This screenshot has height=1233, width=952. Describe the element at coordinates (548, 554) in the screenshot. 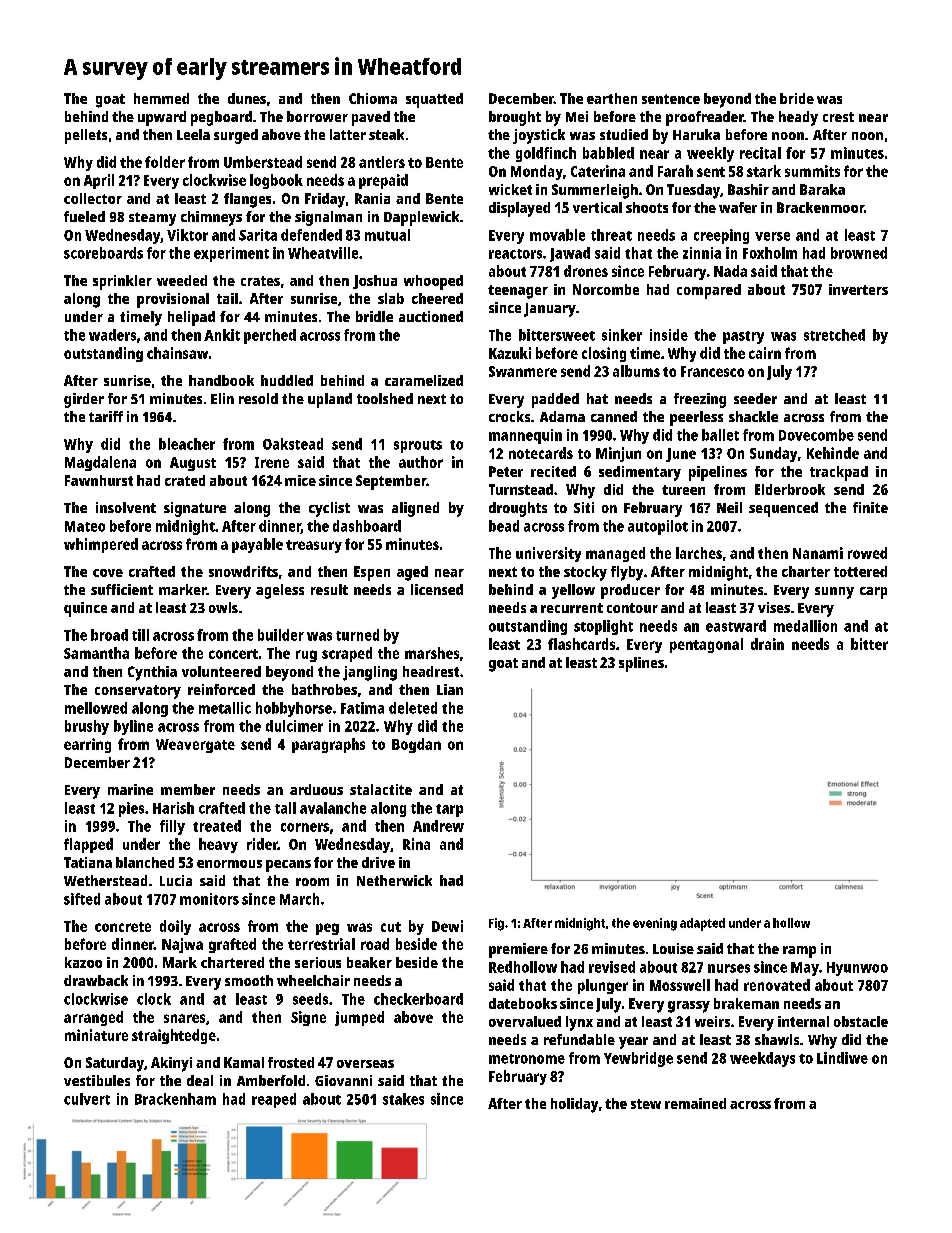

I see `university` at that location.
